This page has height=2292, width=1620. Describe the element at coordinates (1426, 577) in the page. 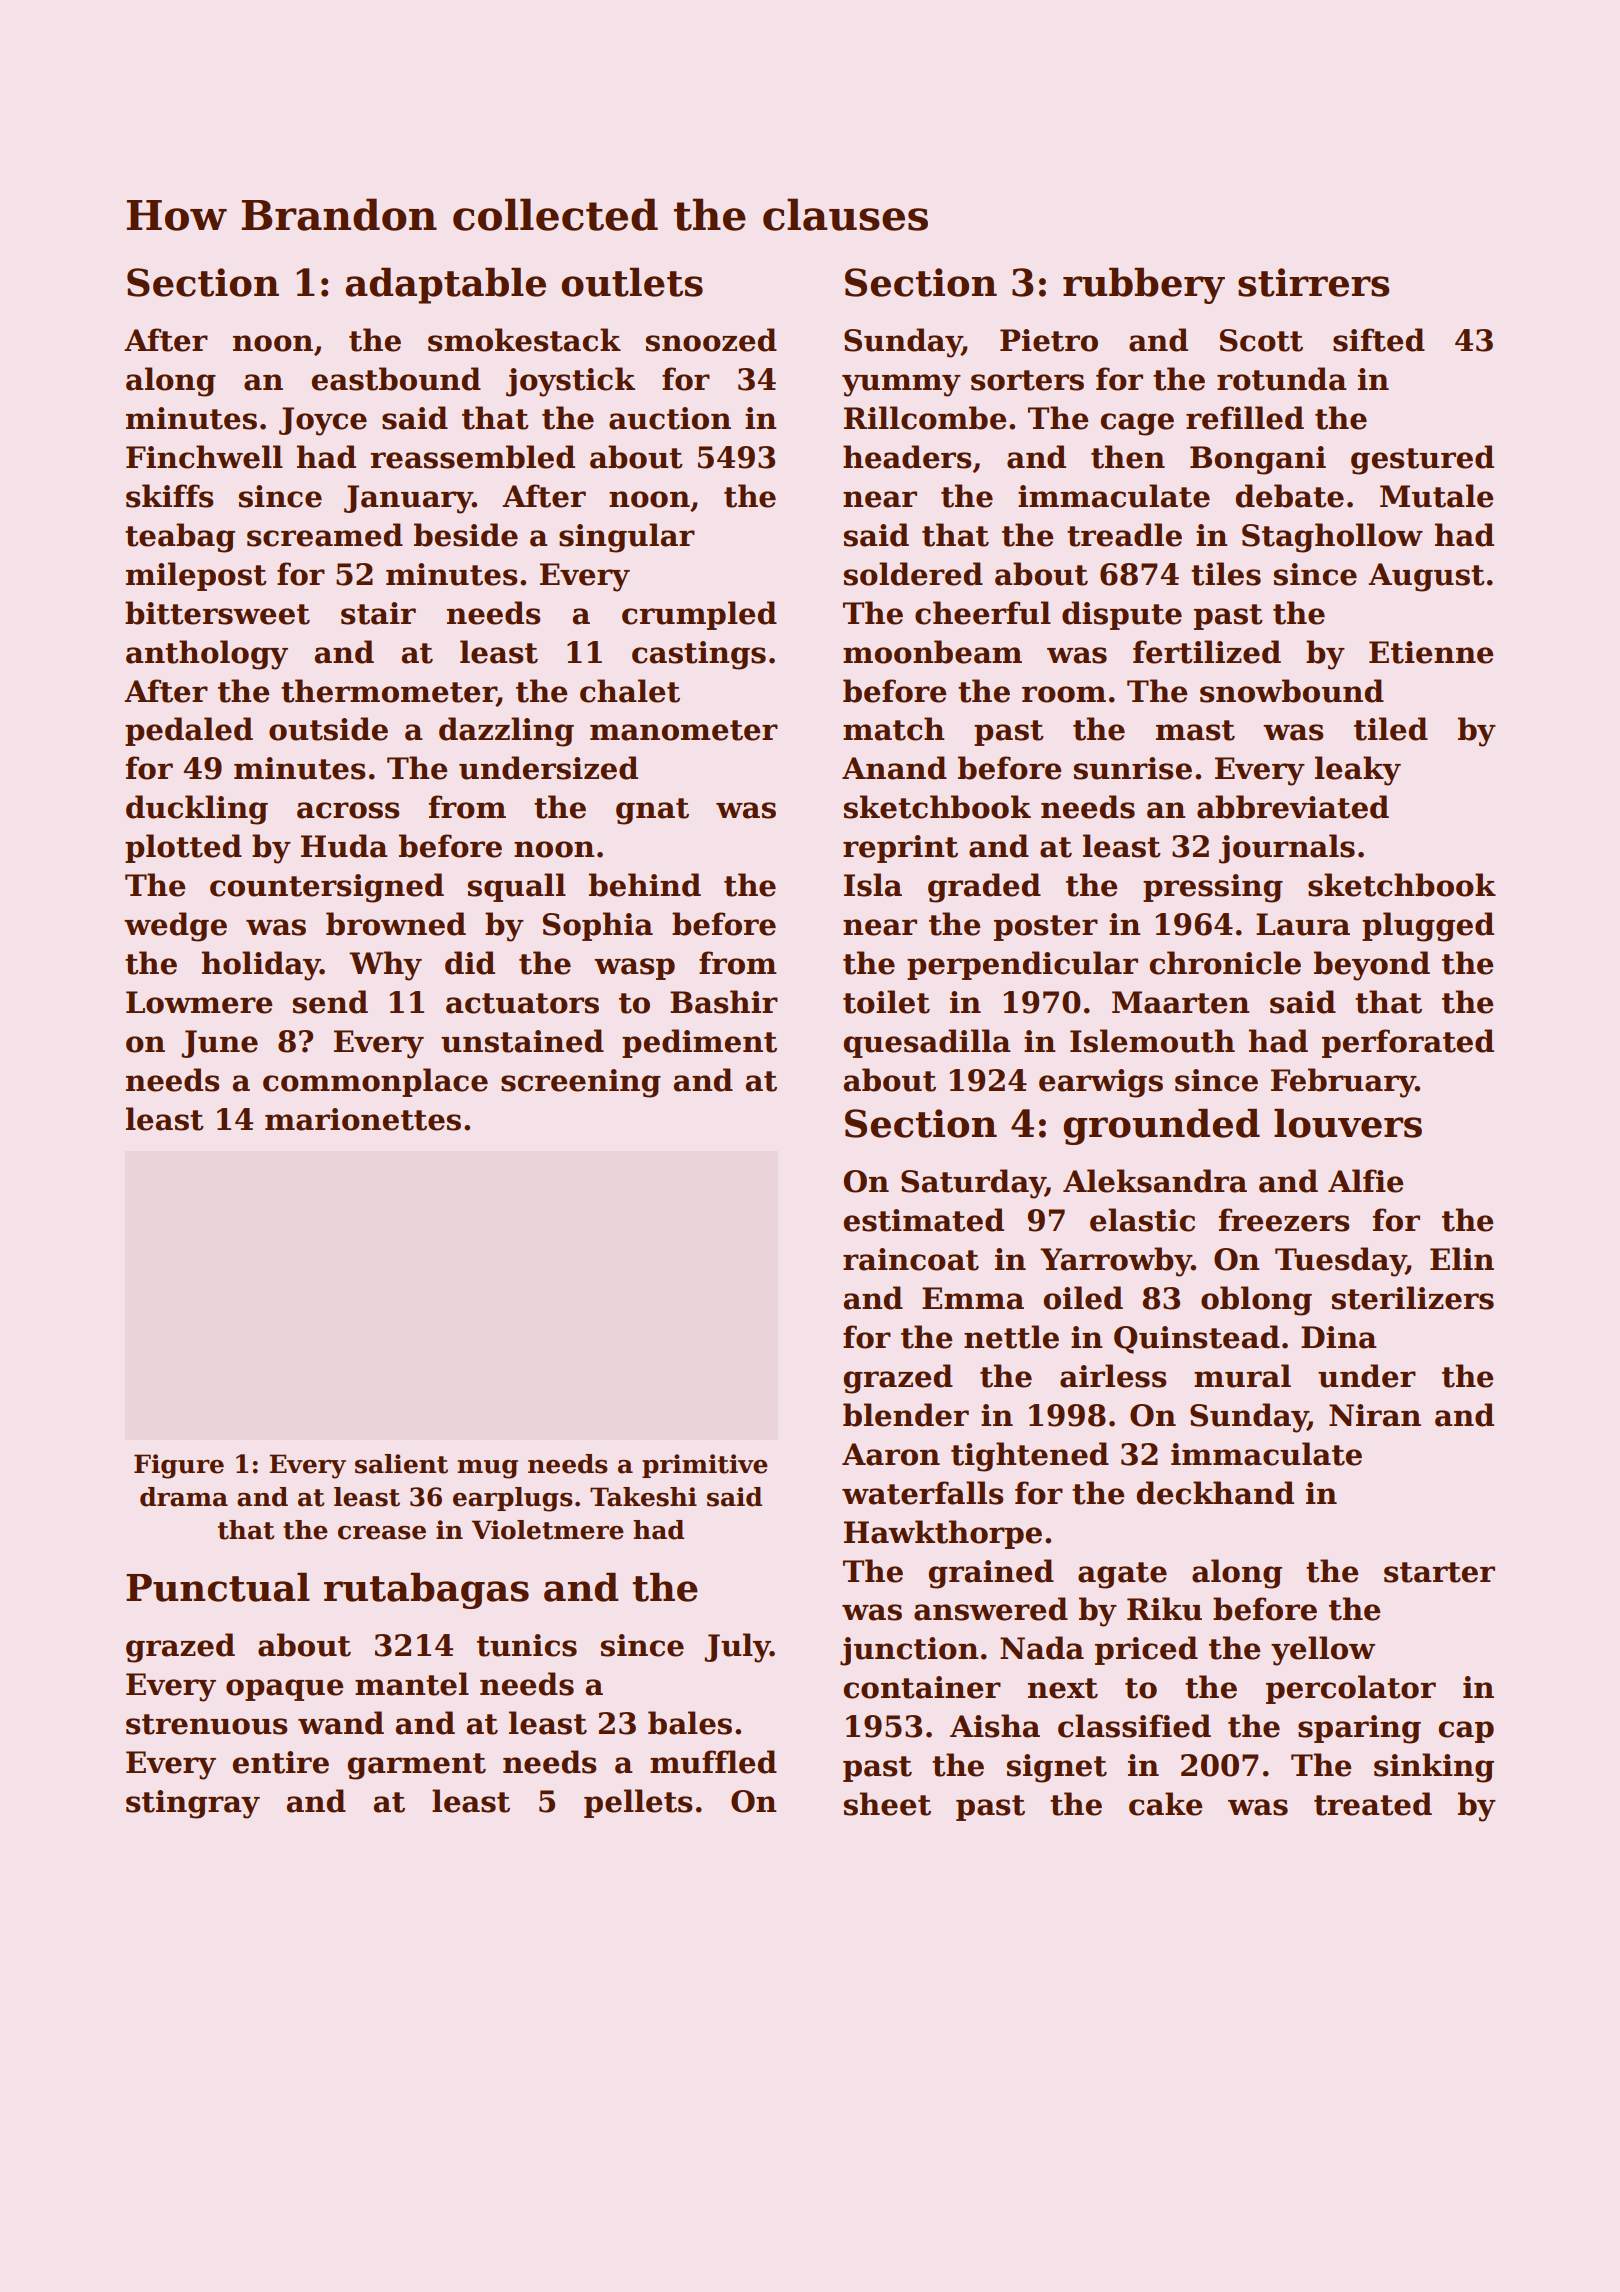

I see `August` at that location.
